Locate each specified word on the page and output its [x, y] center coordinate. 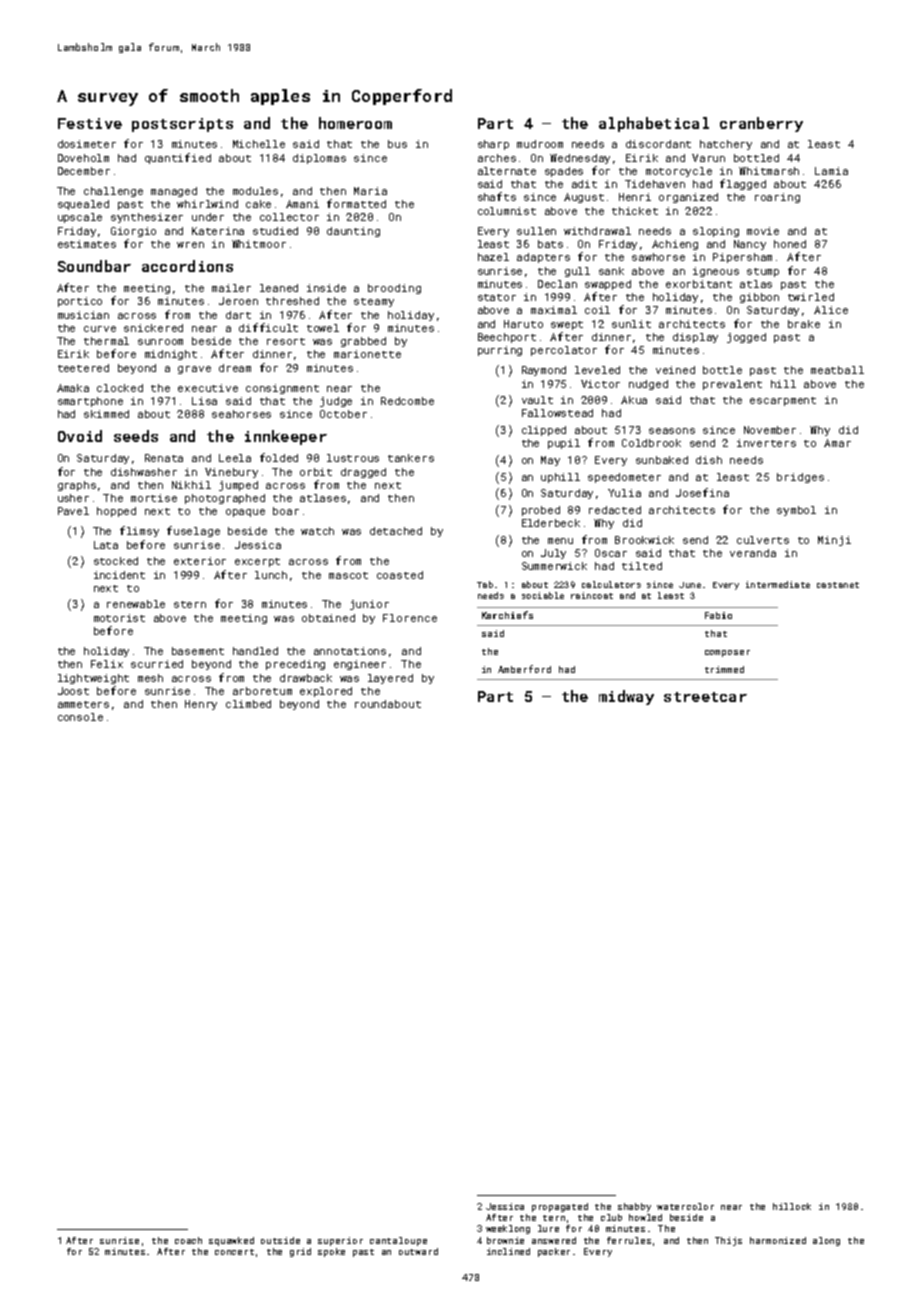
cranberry [761, 124]
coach [188, 1240]
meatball [837, 370]
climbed [248, 704]
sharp [493, 145]
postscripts [182, 125]
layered [390, 679]
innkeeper [286, 437]
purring [500, 351]
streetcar [705, 697]
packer [554, 1252]
